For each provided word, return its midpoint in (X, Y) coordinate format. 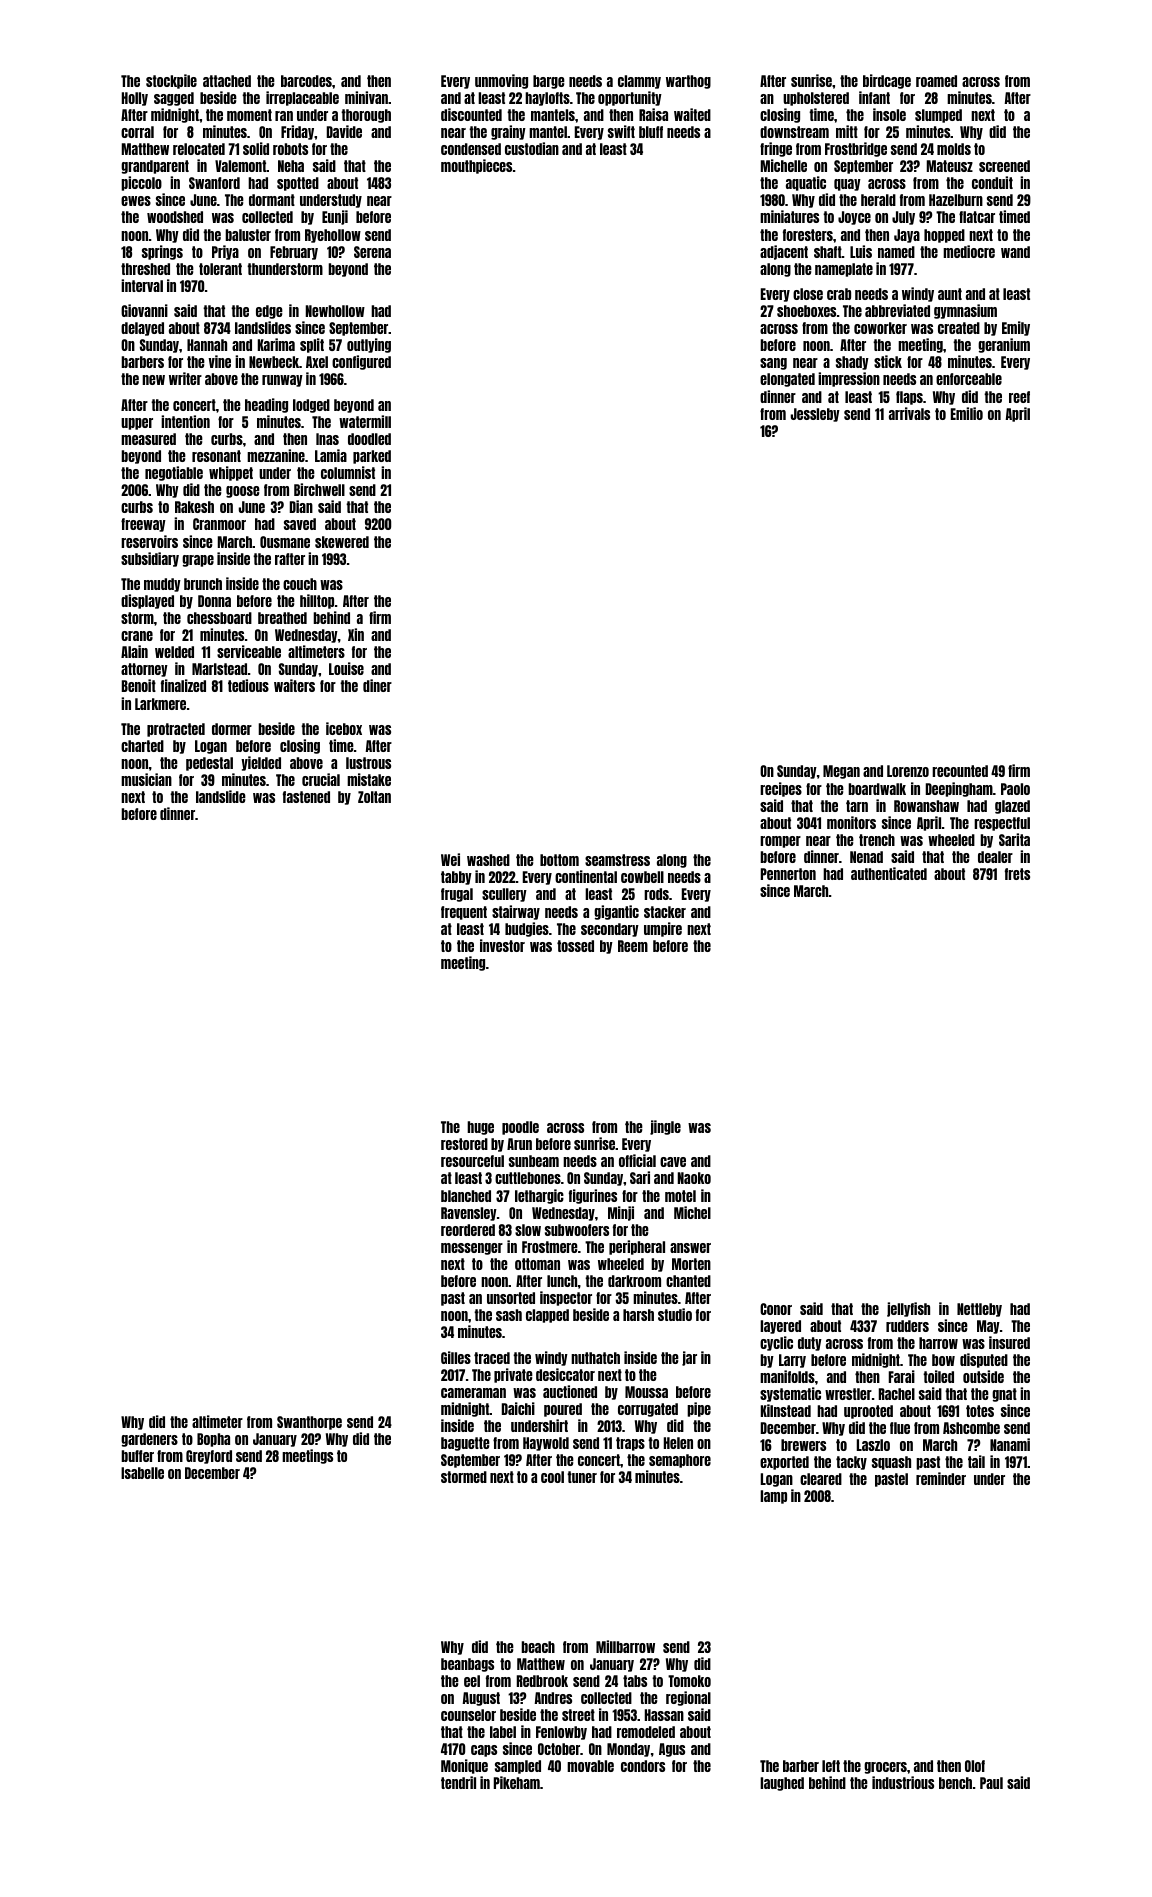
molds (954, 149)
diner (377, 685)
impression (849, 379)
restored (464, 1144)
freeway (143, 525)
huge (480, 1128)
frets (1017, 874)
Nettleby (979, 1310)
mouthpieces (476, 166)
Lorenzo (908, 771)
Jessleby (815, 415)
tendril (458, 1782)
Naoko (694, 1178)
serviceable (249, 651)
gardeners (149, 1440)
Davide (344, 131)
